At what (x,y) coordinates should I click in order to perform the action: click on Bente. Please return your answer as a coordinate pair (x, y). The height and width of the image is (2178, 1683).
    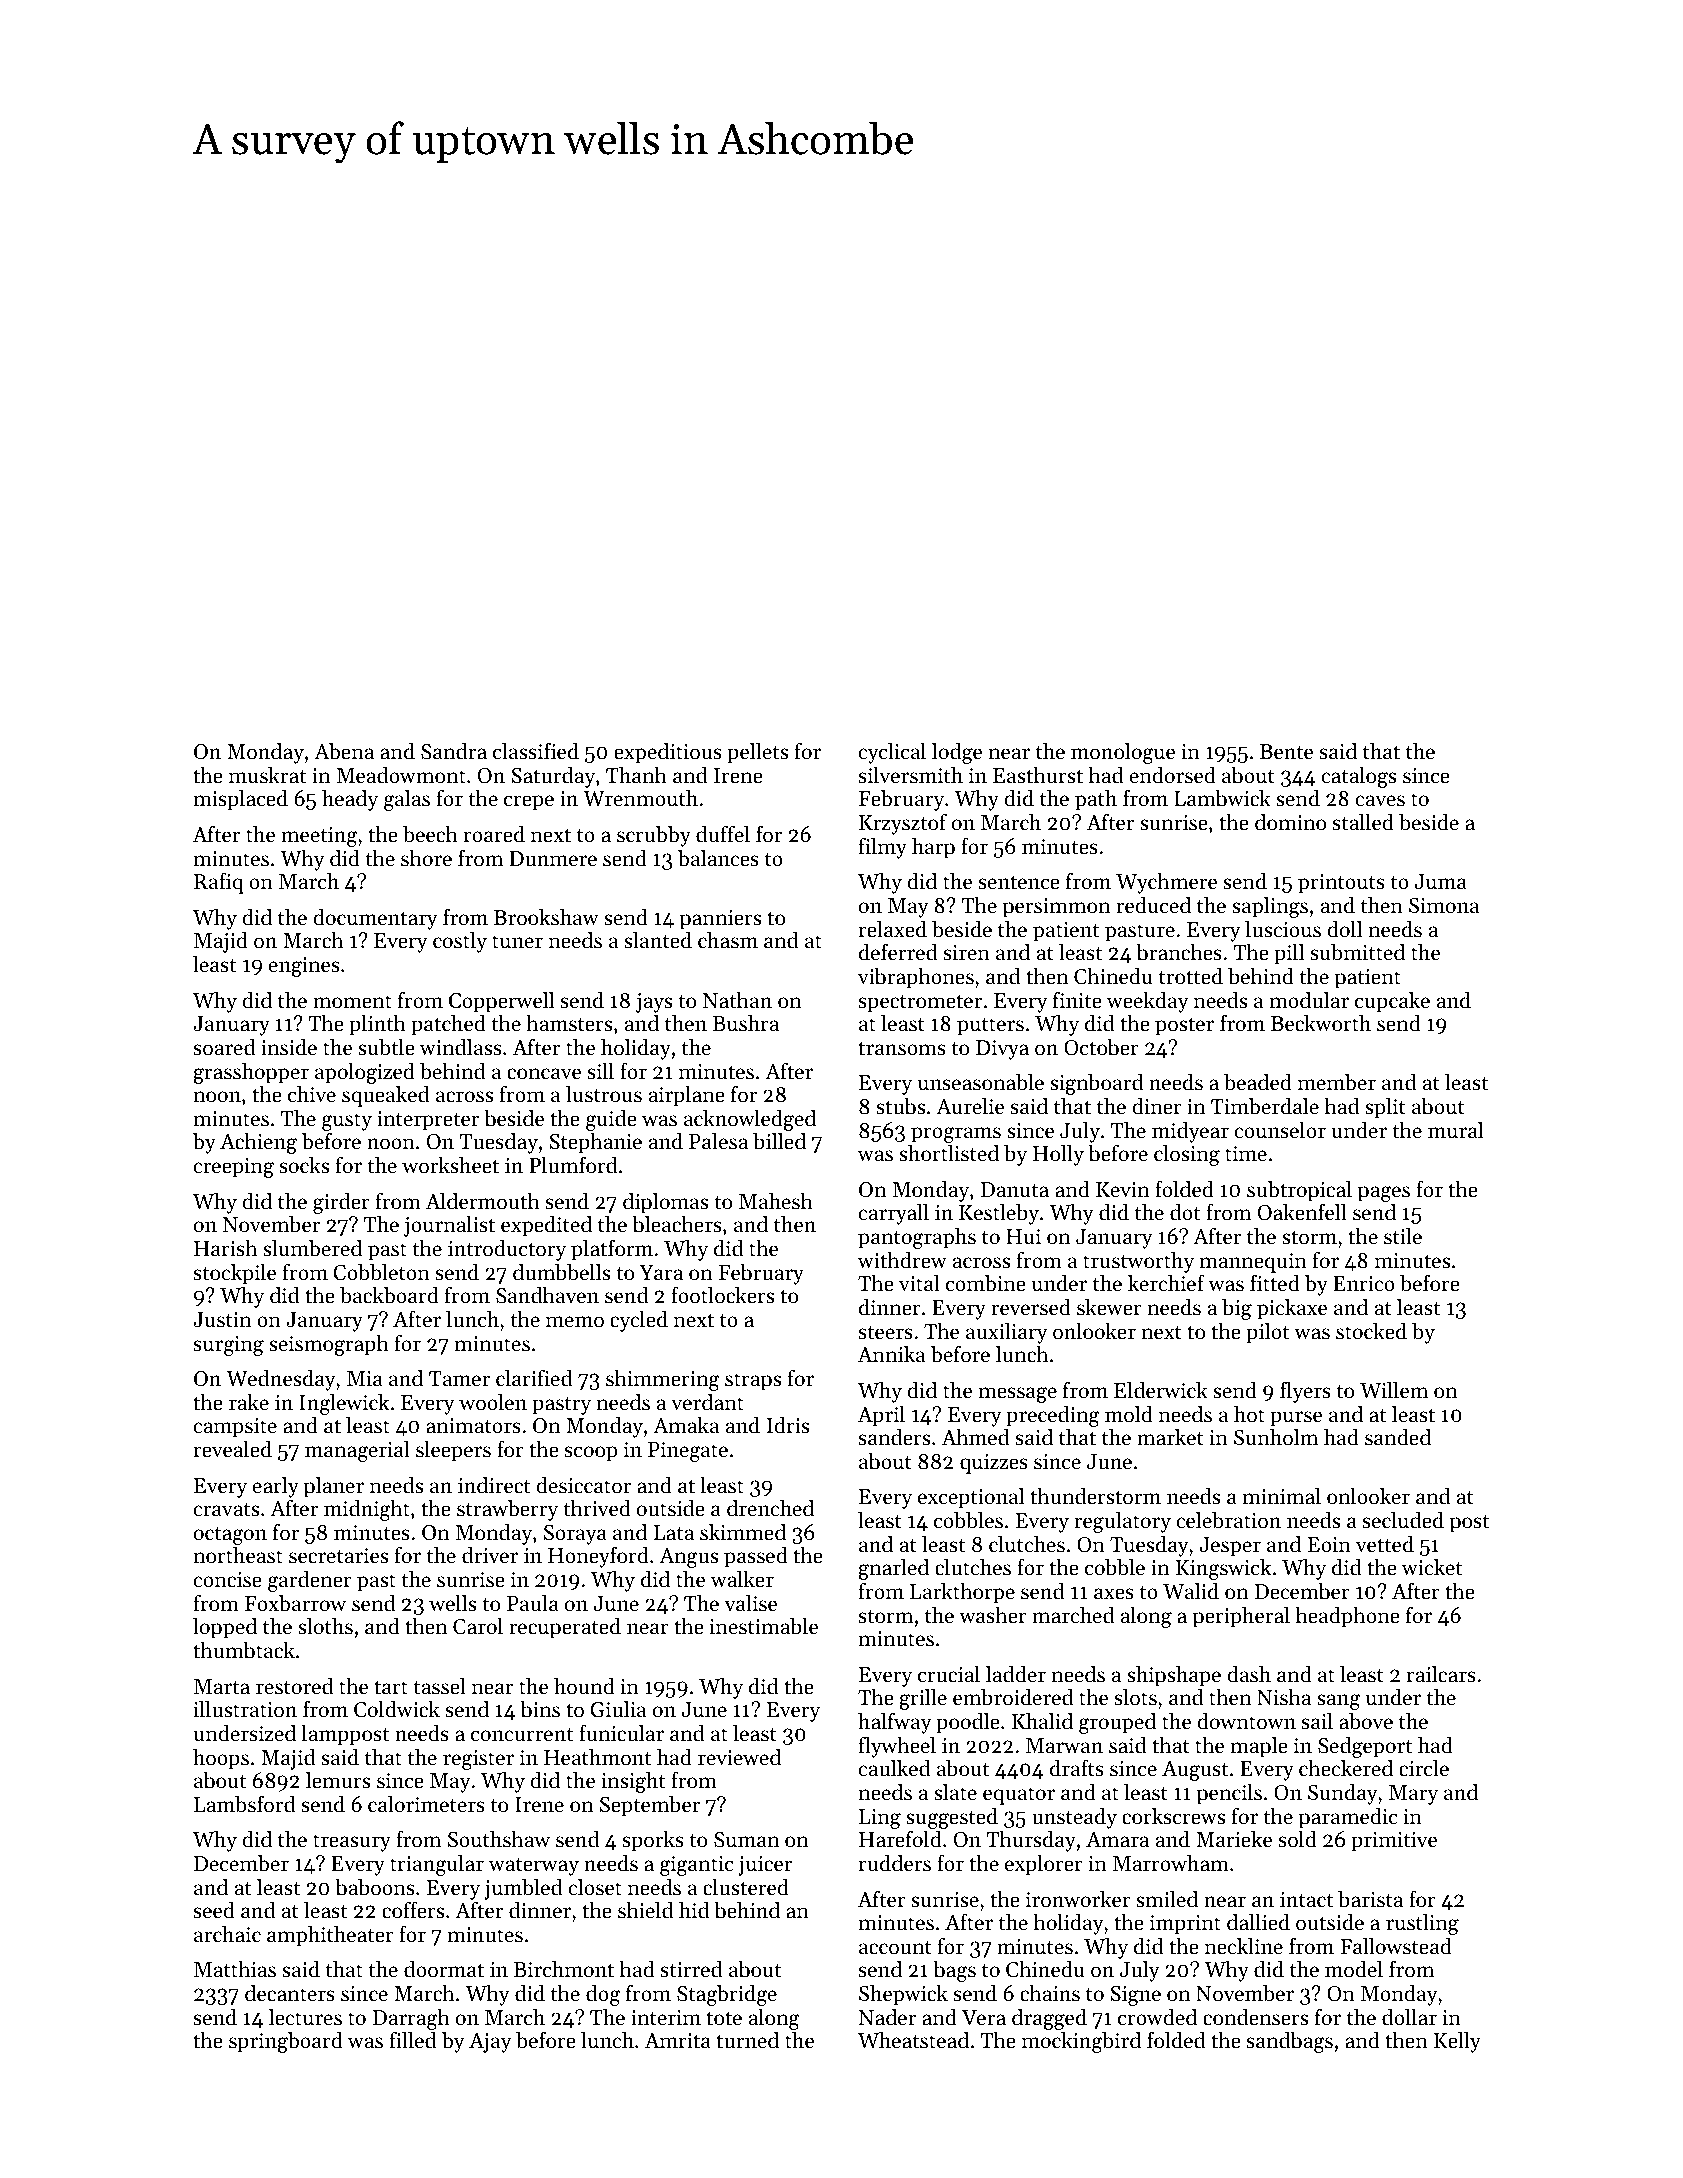
    Looking at the image, I should click on (1286, 752).
